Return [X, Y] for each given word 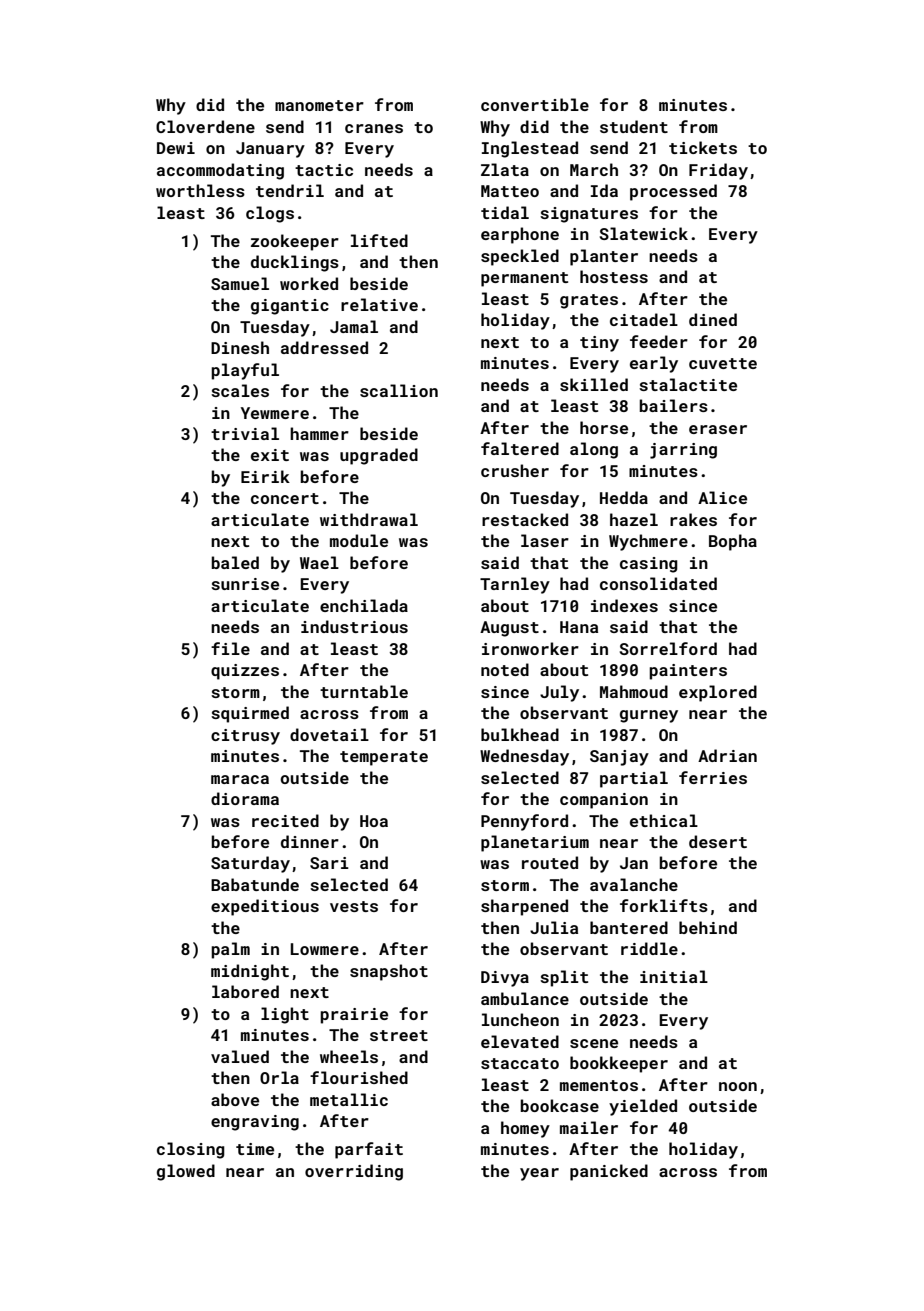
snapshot [389, 972]
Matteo [510, 191]
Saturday [250, 864]
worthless [200, 190]
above [235, 1099]
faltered [520, 448]
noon [738, 1086]
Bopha [733, 542]
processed [673, 192]
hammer [319, 433]
